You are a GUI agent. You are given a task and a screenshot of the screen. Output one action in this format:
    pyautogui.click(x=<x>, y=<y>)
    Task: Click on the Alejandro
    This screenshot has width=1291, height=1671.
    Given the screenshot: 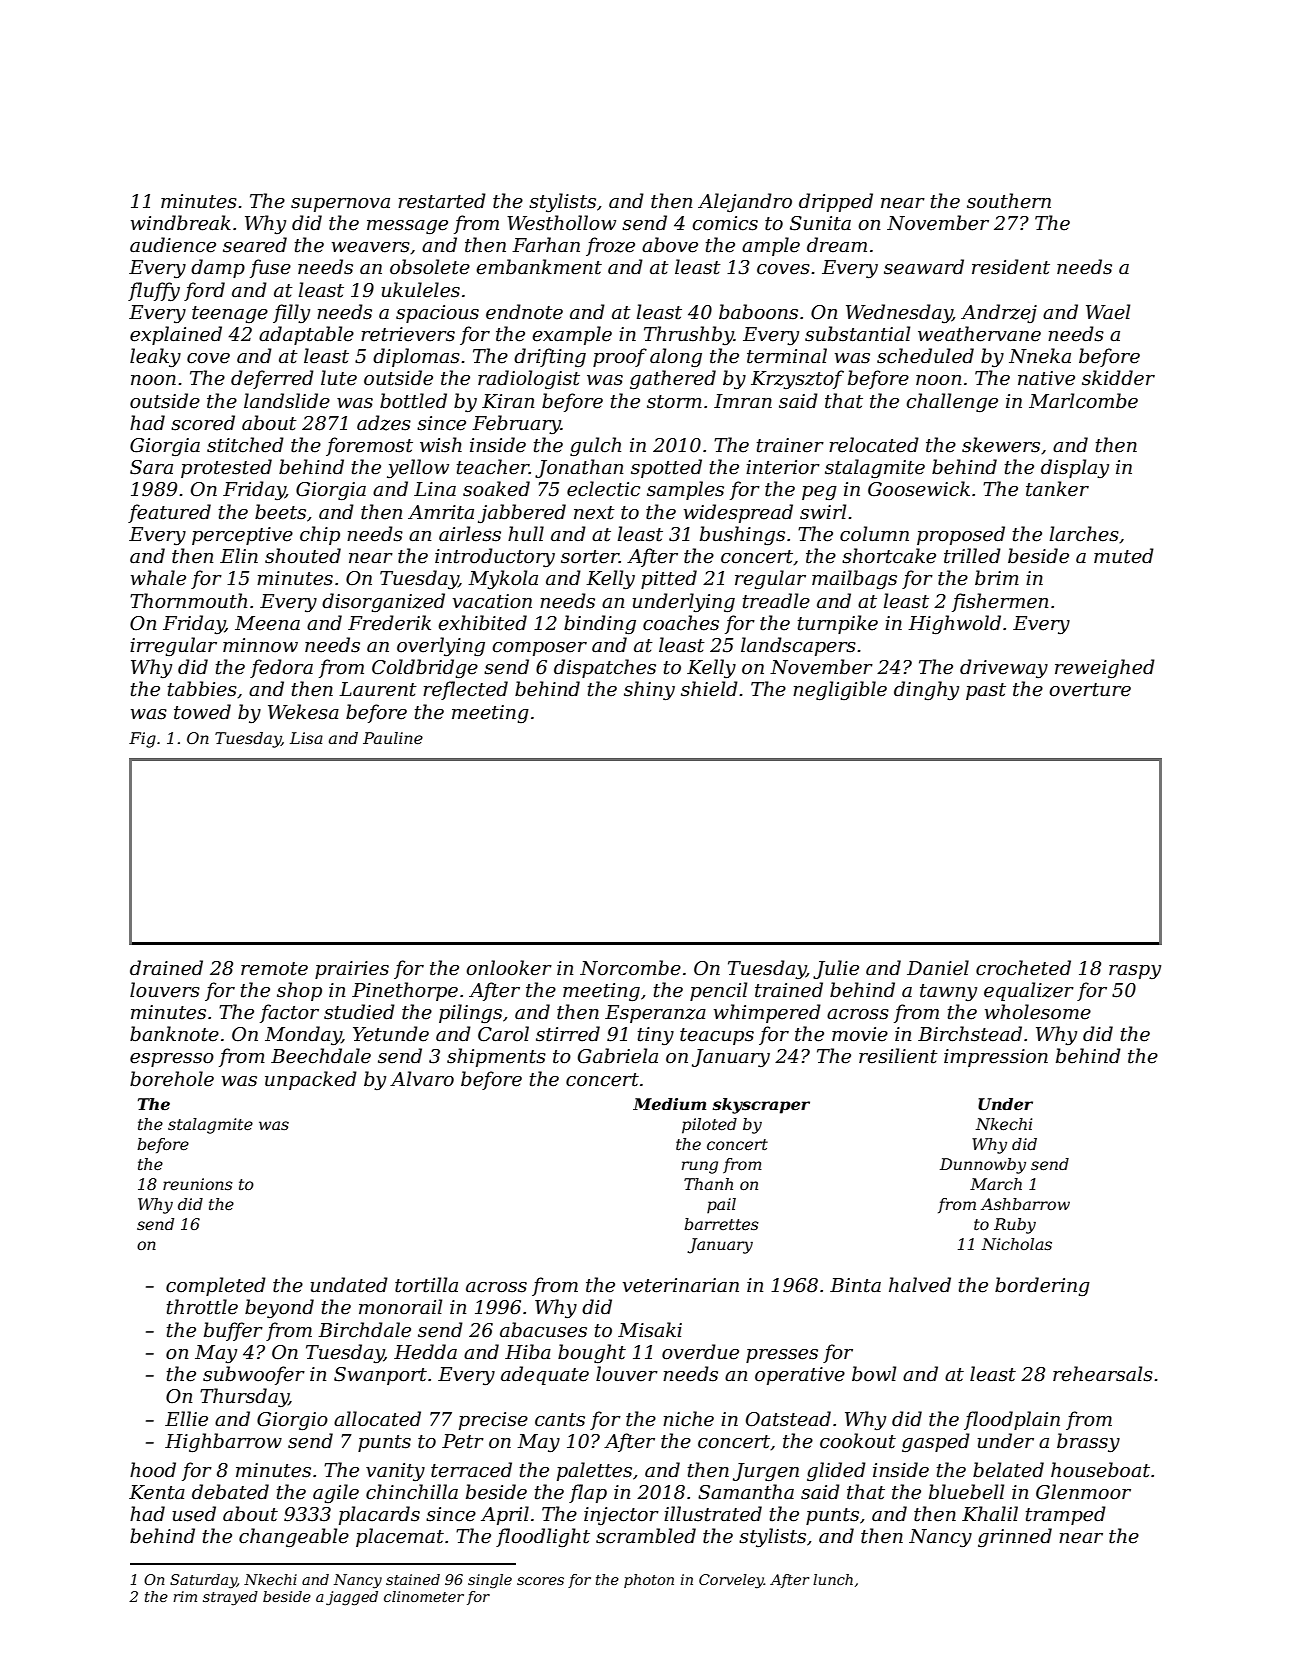 What is the action you would take?
    pyautogui.click(x=745, y=202)
